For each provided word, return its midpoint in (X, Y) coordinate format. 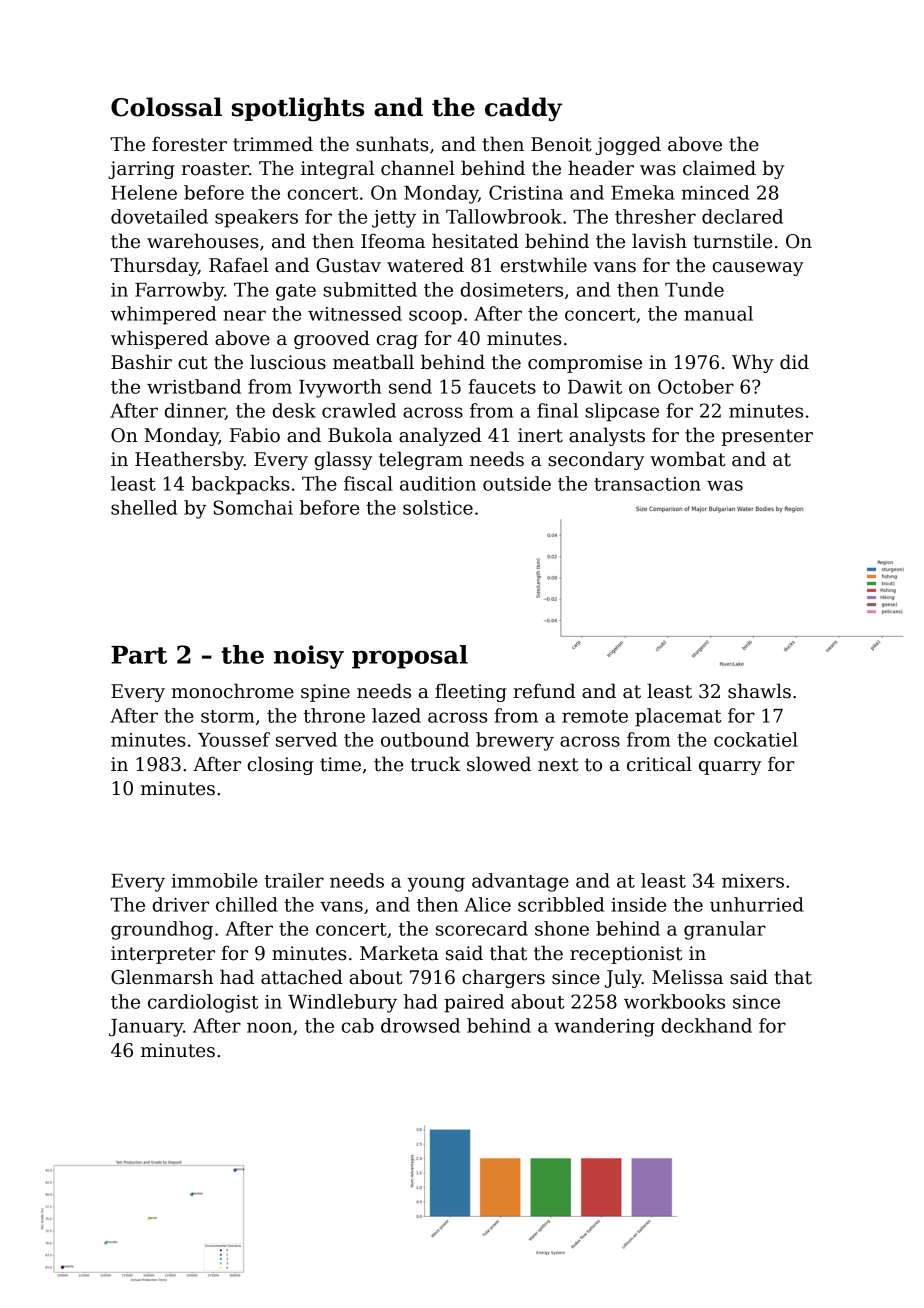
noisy (309, 657)
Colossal (166, 107)
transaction (647, 484)
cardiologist (203, 1003)
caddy (523, 109)
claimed (719, 168)
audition (438, 483)
